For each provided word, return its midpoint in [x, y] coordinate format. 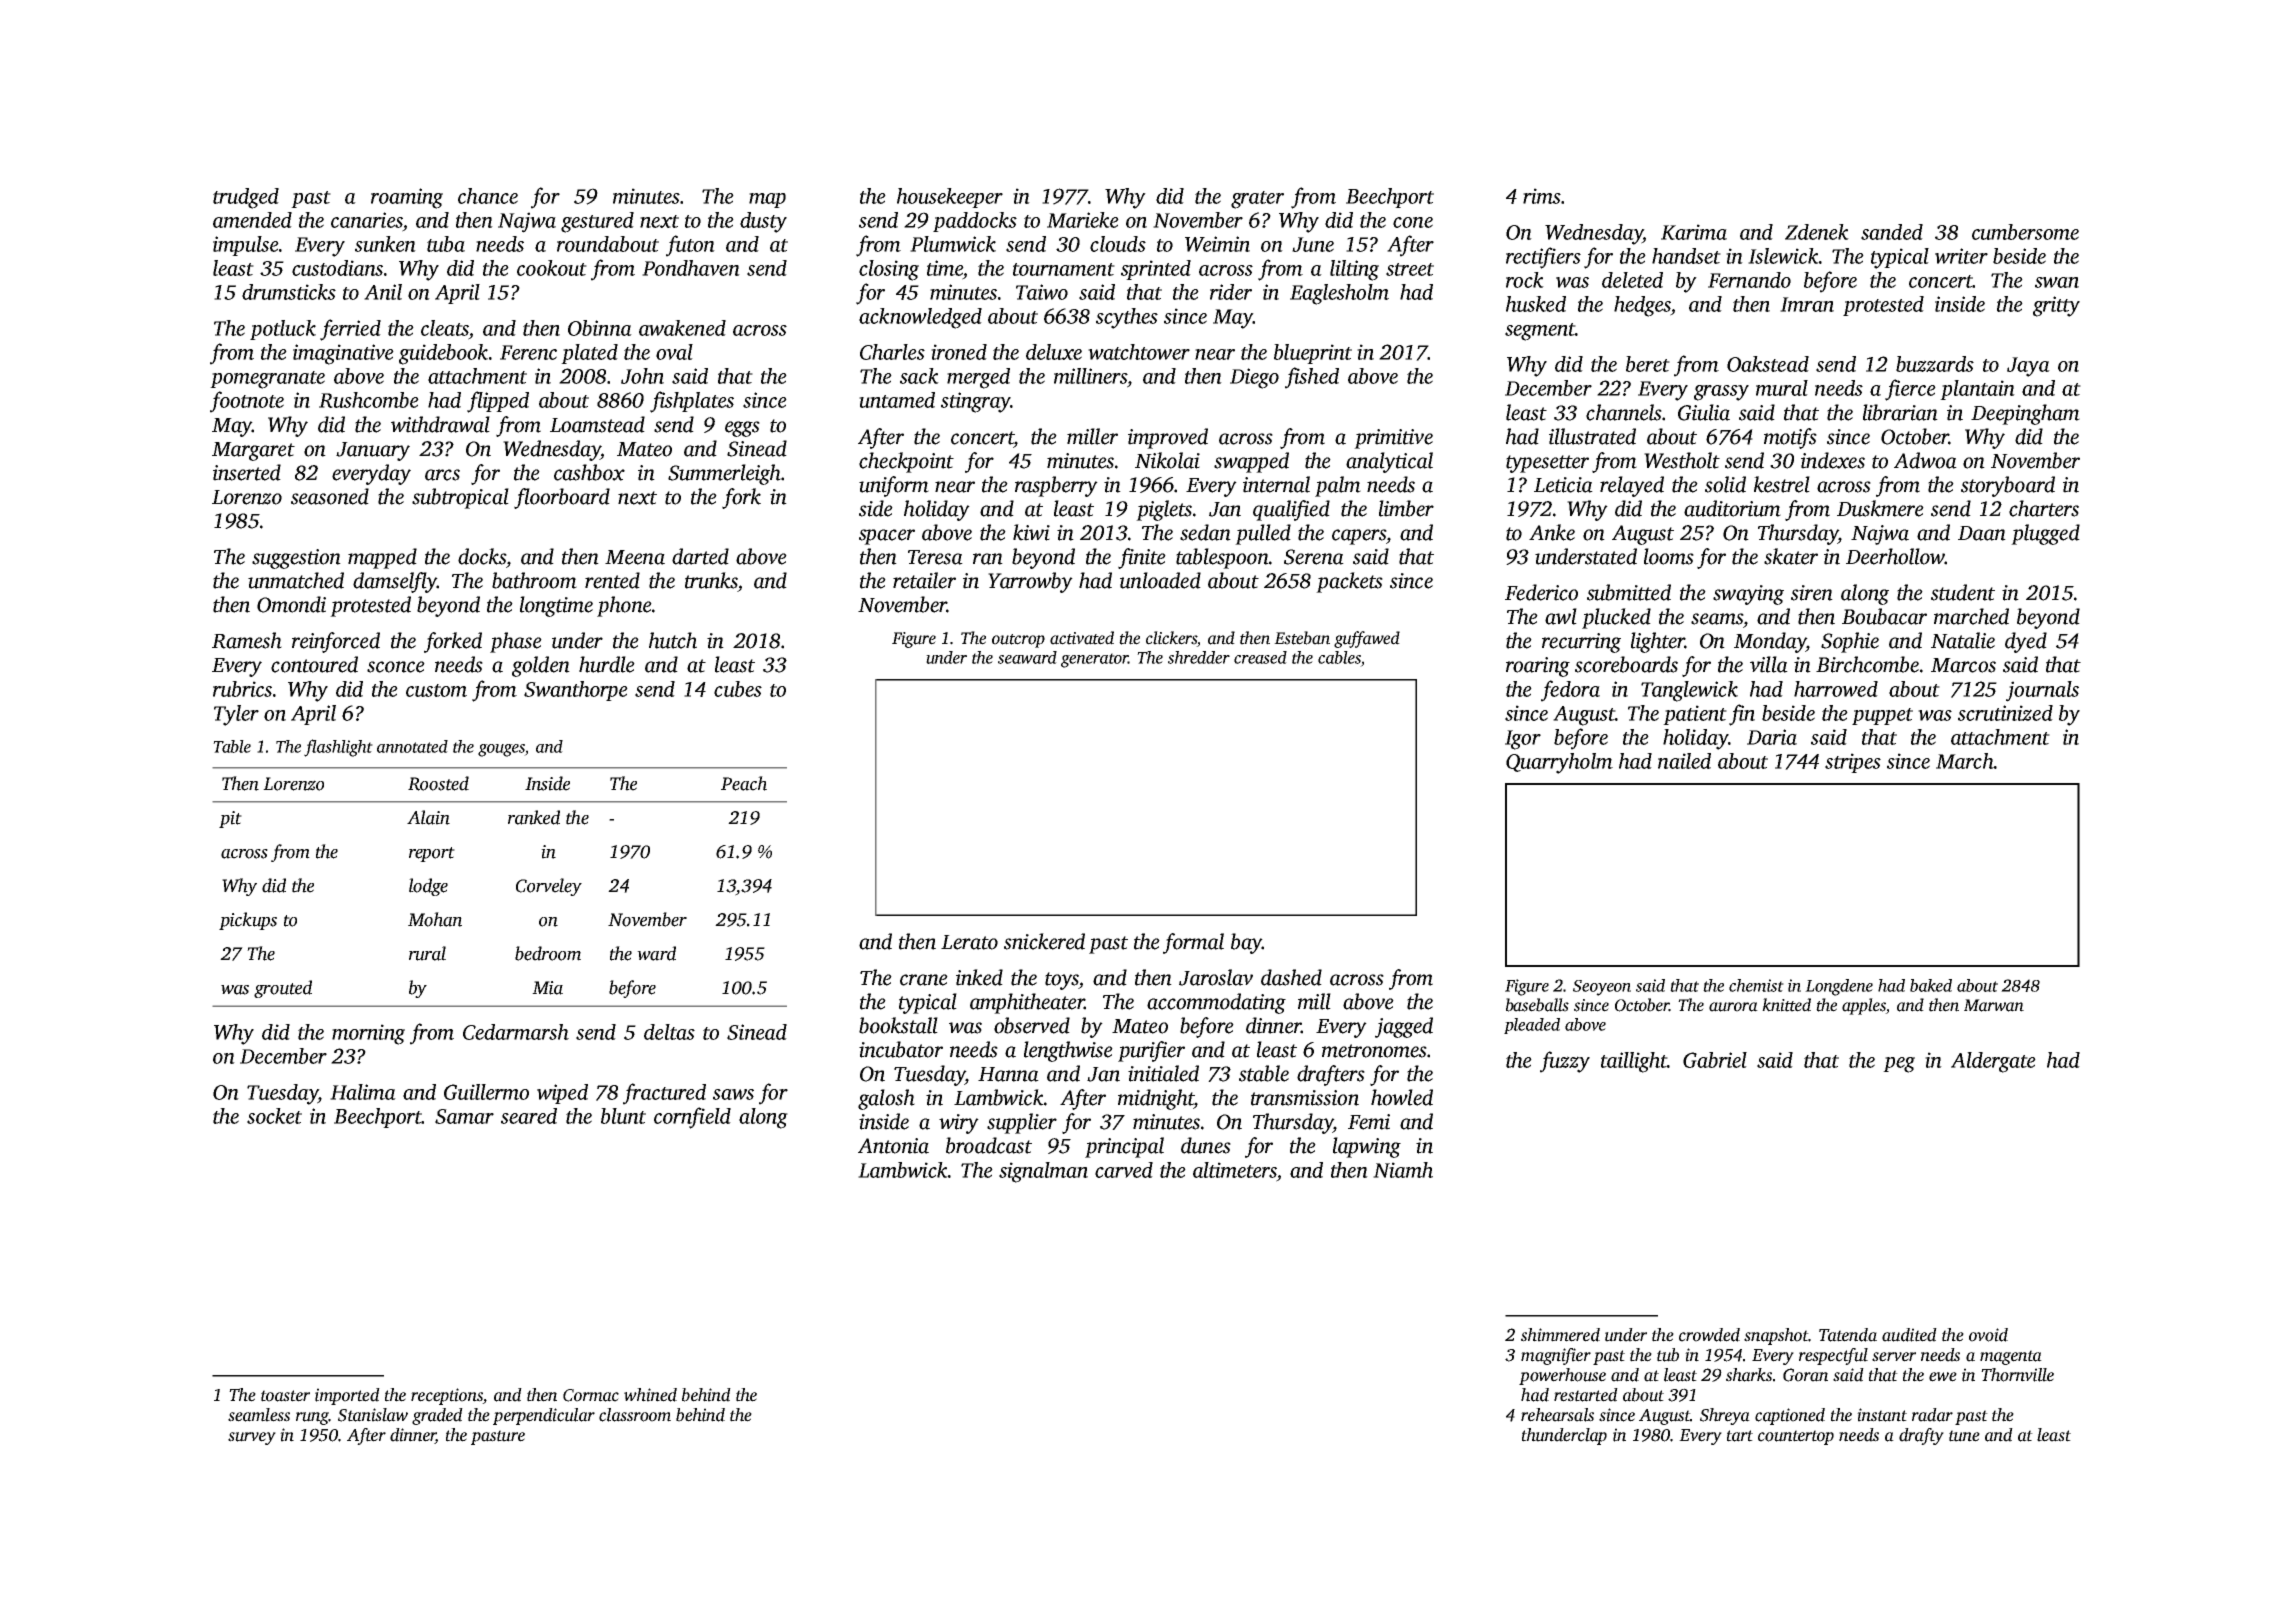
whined [650, 1395]
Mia [547, 988]
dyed [2026, 642]
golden [541, 666]
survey [252, 1438]
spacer [887, 537]
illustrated [1592, 436]
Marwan [1994, 1005]
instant [1882, 1415]
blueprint [1313, 354]
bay [1246, 943]
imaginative [343, 354]
